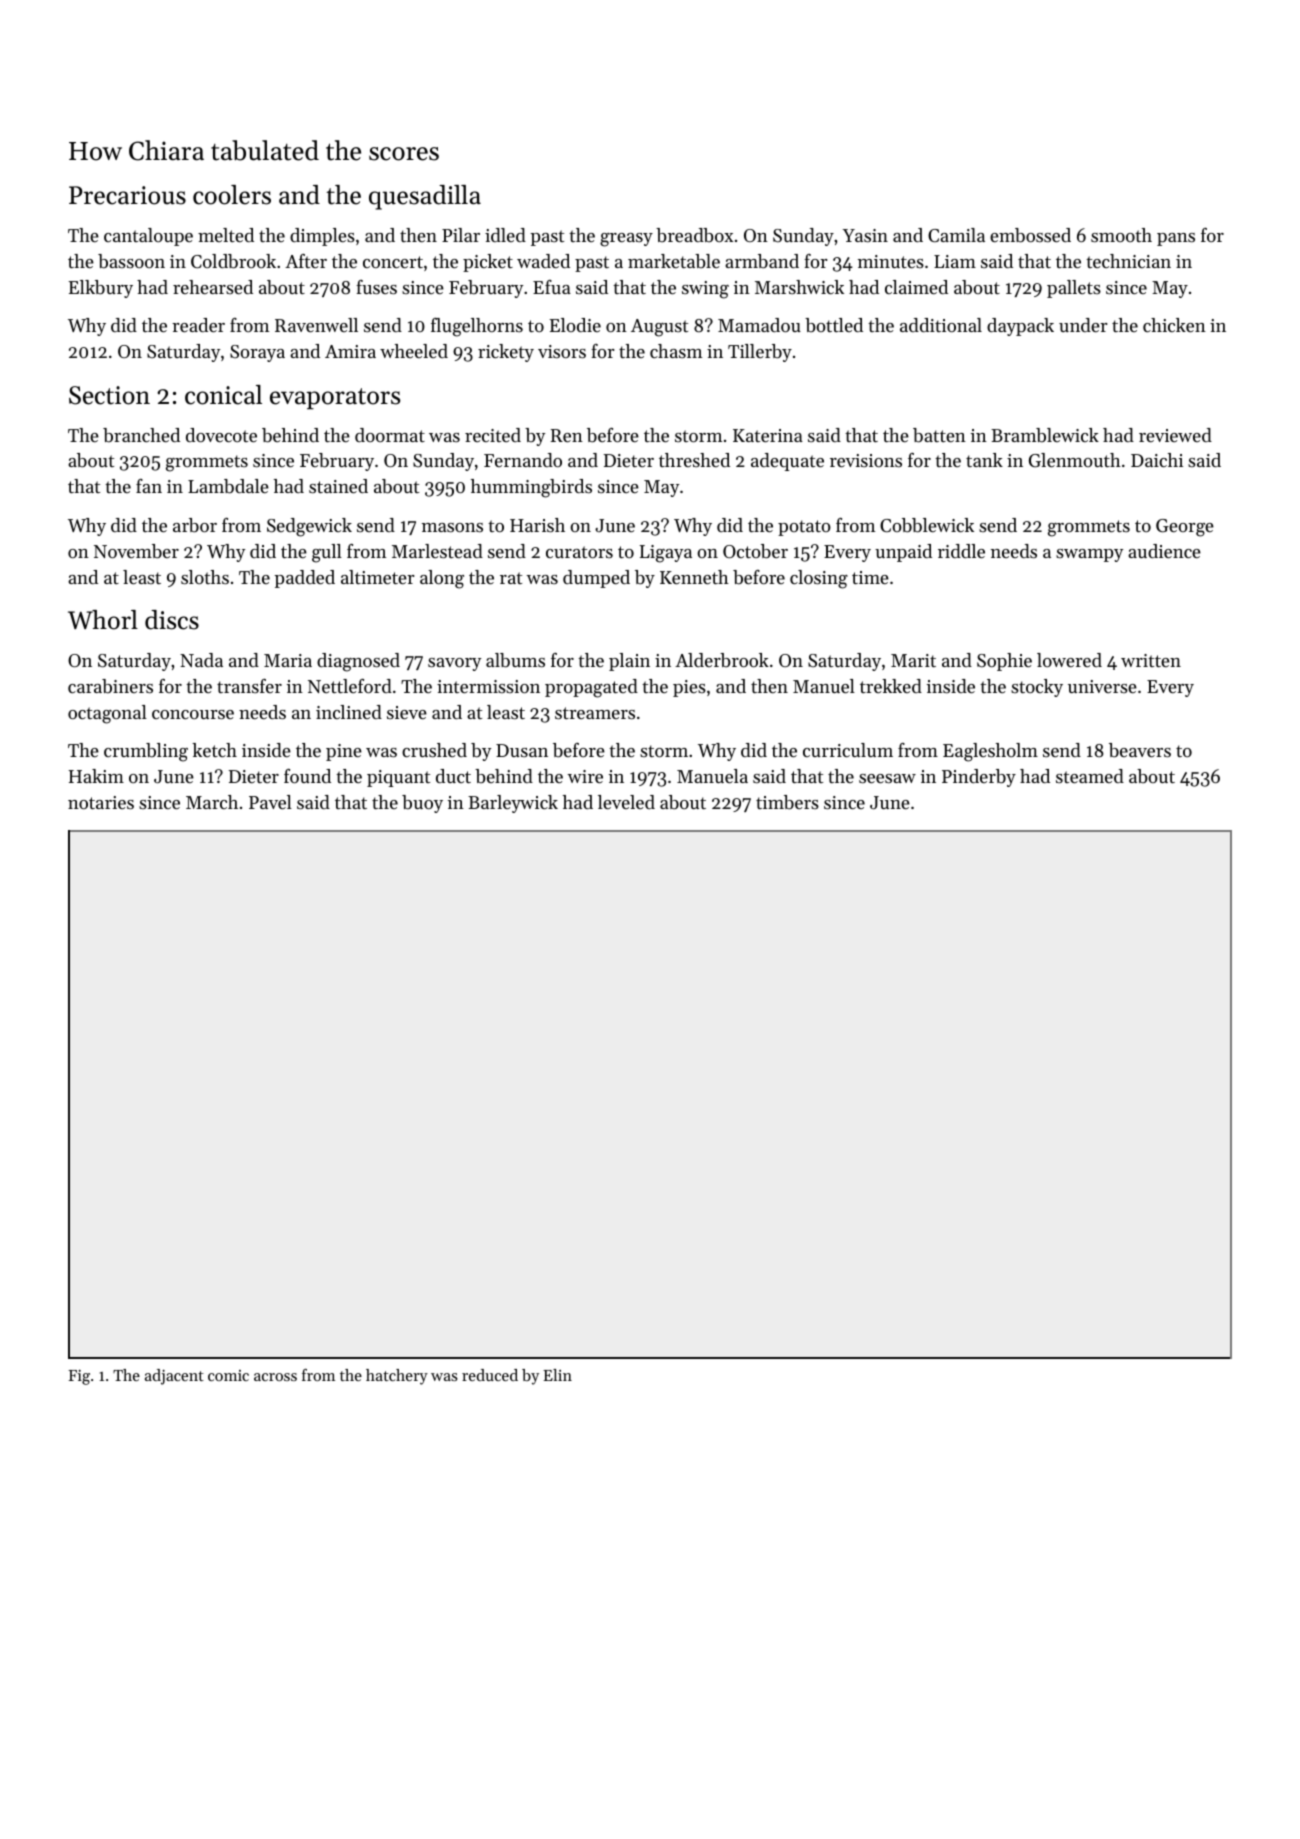 This image has height=1839, width=1300. What do you see at coordinates (1176, 239) in the image?
I see `pans` at bounding box center [1176, 239].
